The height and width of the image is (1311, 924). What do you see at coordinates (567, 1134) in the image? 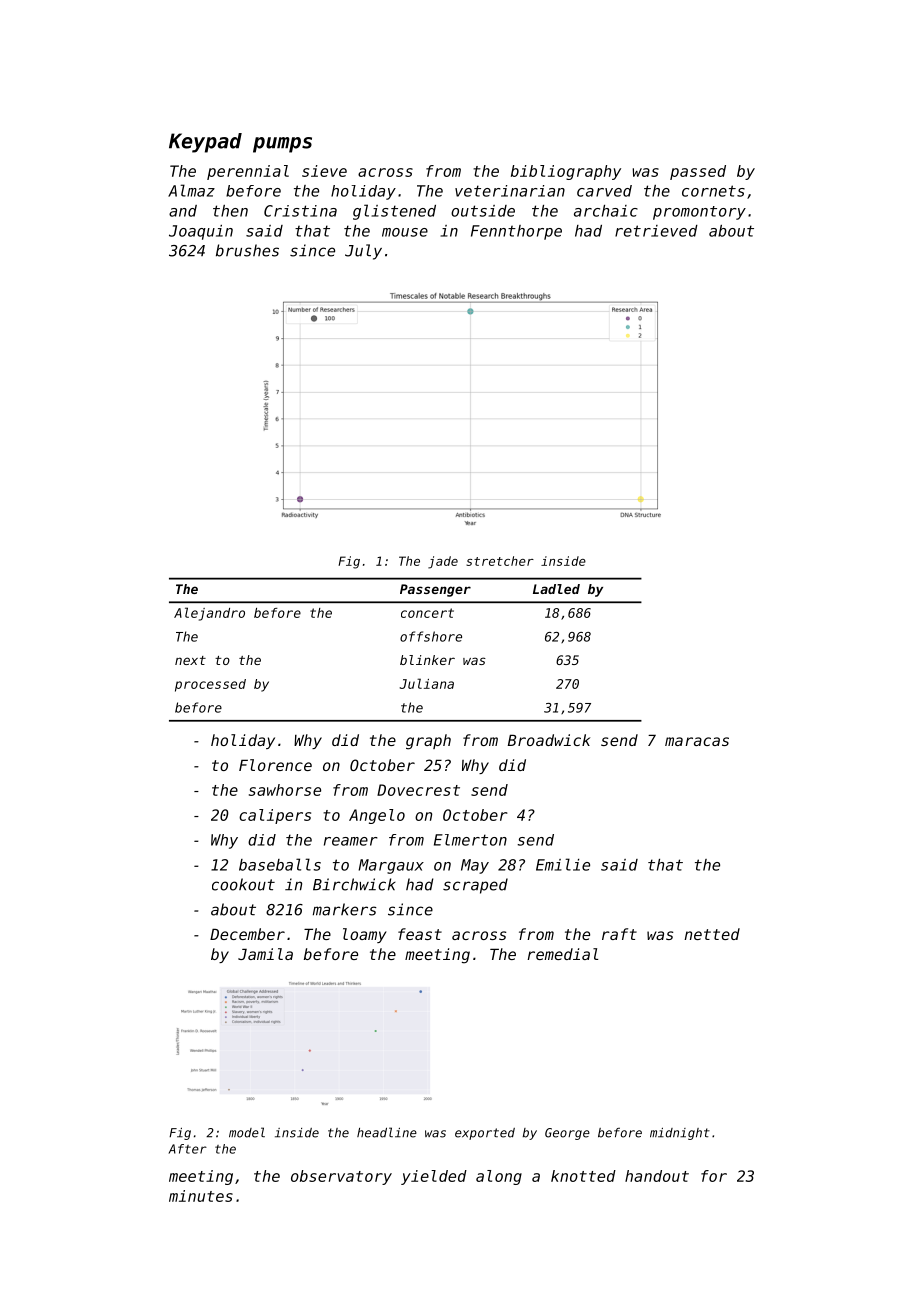
I see `George` at bounding box center [567, 1134].
